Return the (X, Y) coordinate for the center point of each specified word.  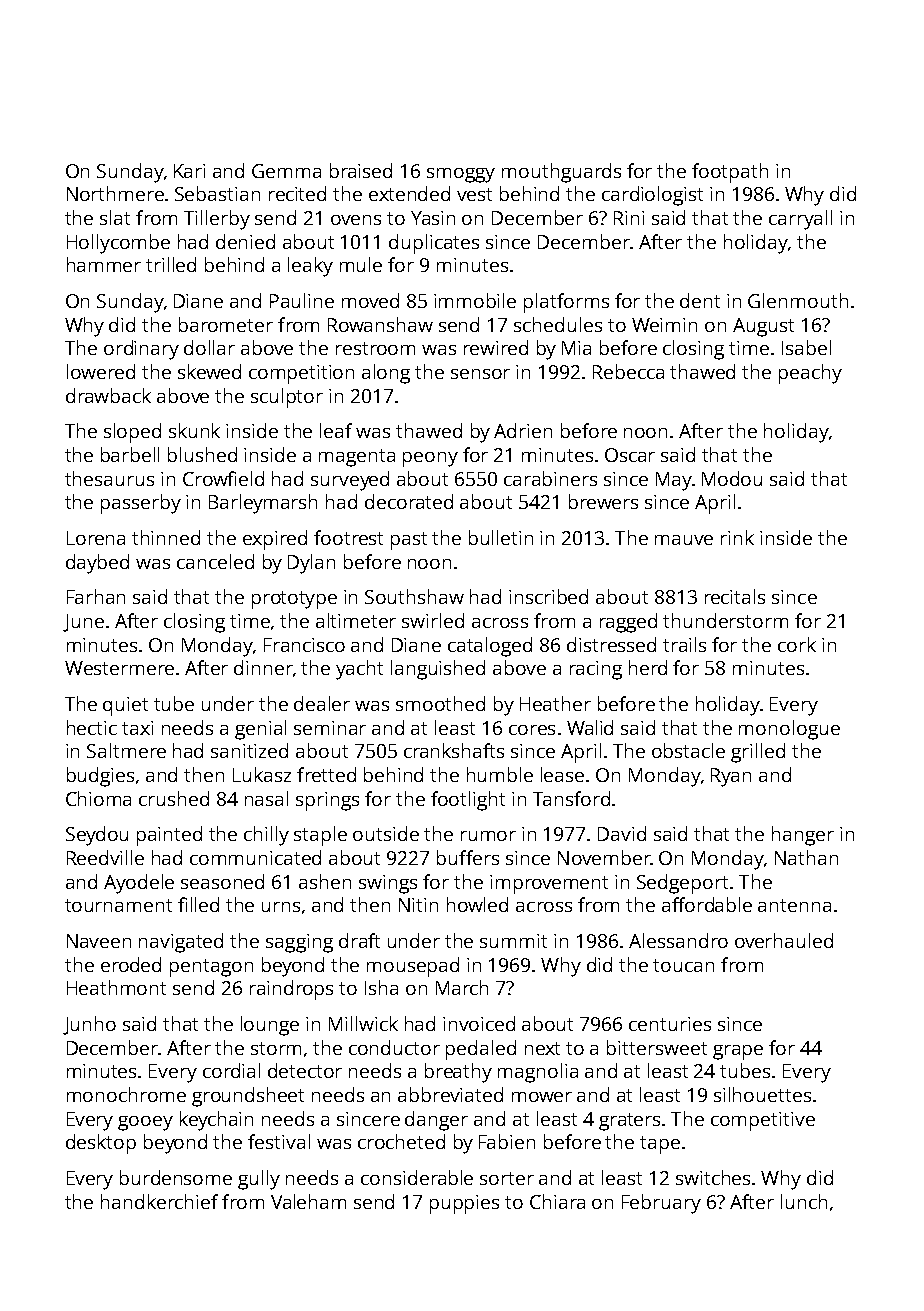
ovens (356, 220)
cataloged (490, 647)
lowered (101, 371)
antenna (794, 905)
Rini (629, 218)
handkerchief (159, 1201)
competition (301, 374)
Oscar (630, 455)
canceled (215, 561)
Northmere (115, 193)
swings (388, 884)
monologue (789, 730)
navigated (181, 943)
